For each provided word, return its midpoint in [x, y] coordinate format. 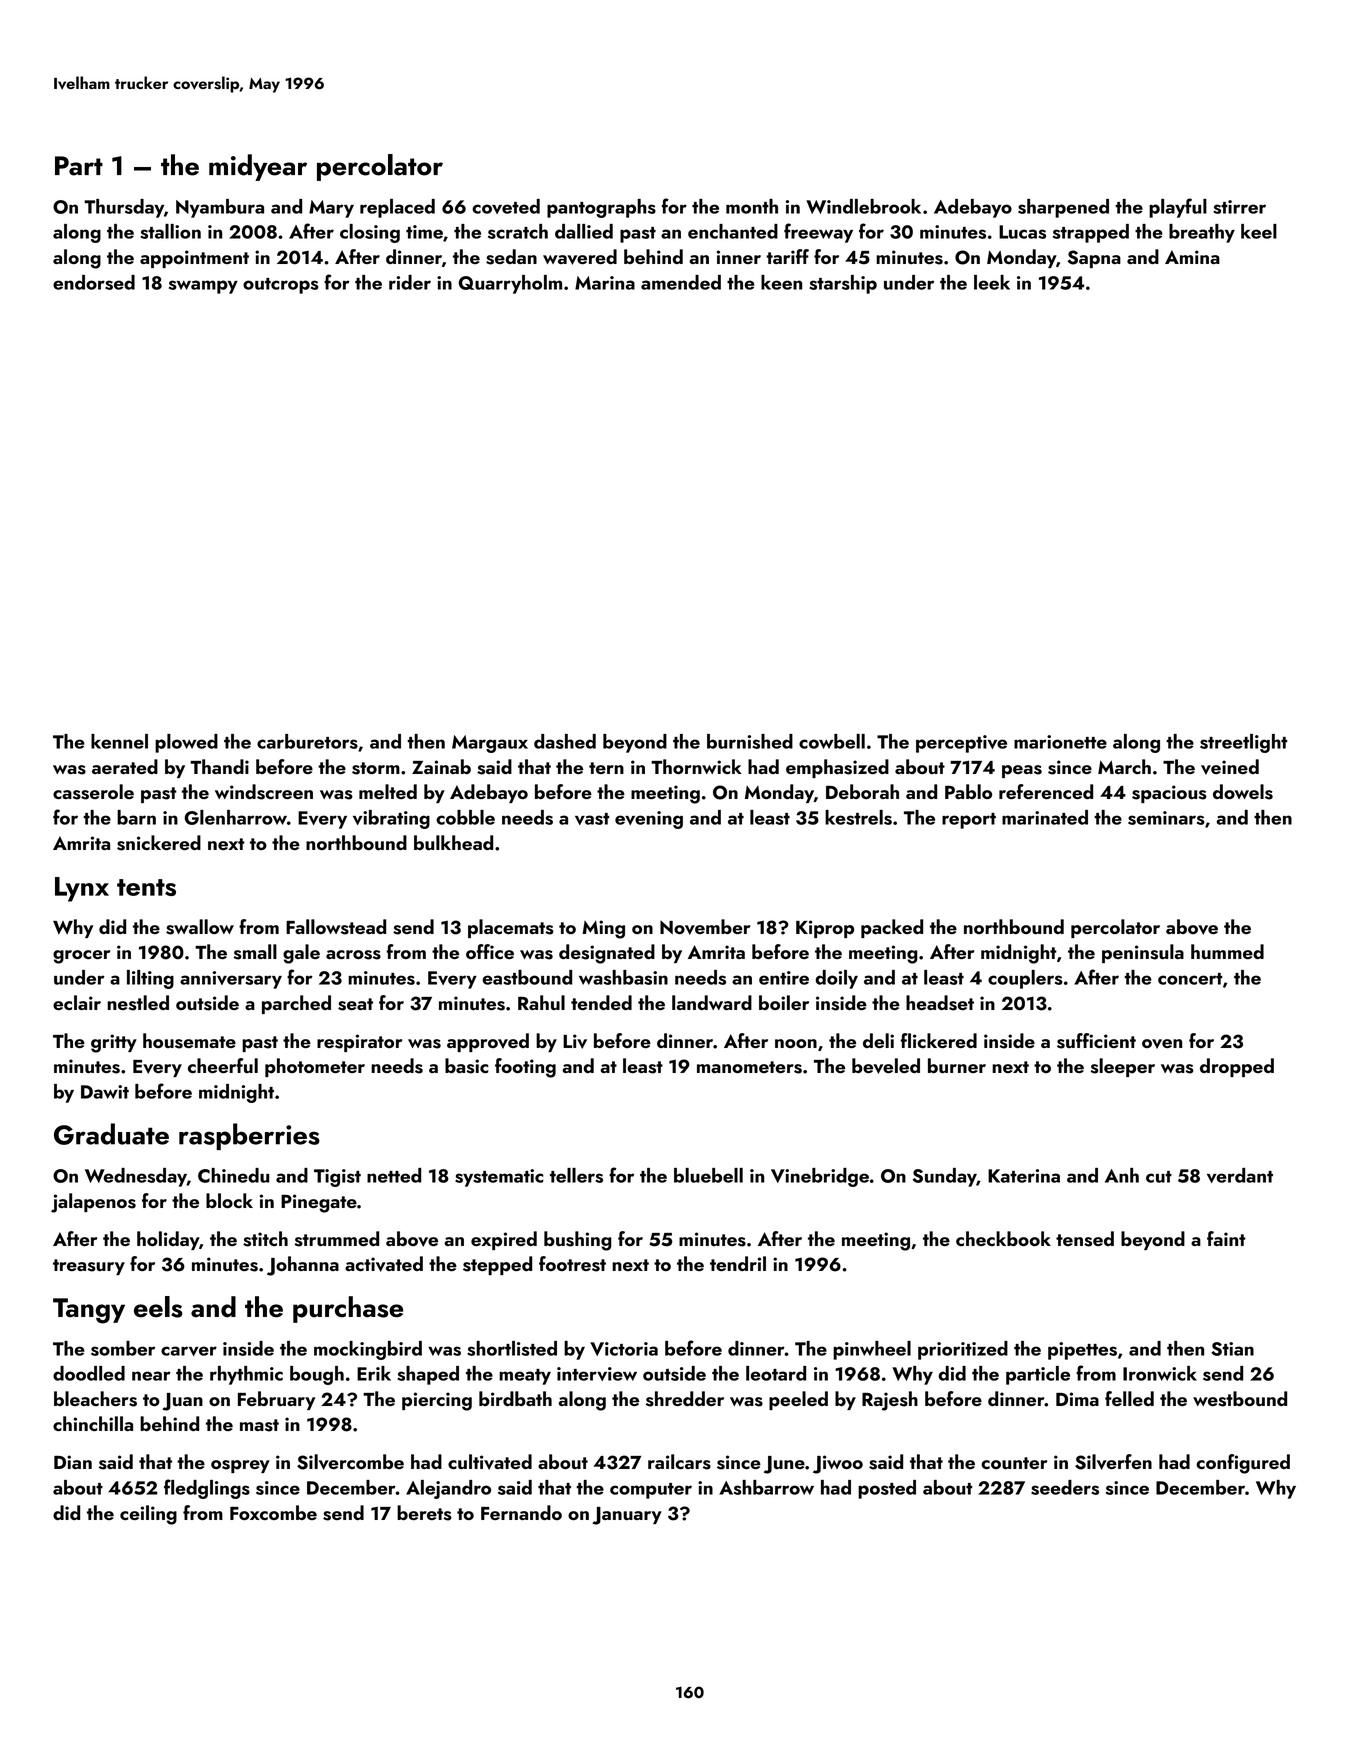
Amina [1192, 257]
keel [1259, 231]
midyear [258, 167]
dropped [1237, 1067]
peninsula [1143, 953]
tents [146, 887]
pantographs [601, 208]
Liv [575, 1041]
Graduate [111, 1134]
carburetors [307, 741]
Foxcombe [273, 1512]
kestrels [858, 817]
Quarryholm [510, 284]
